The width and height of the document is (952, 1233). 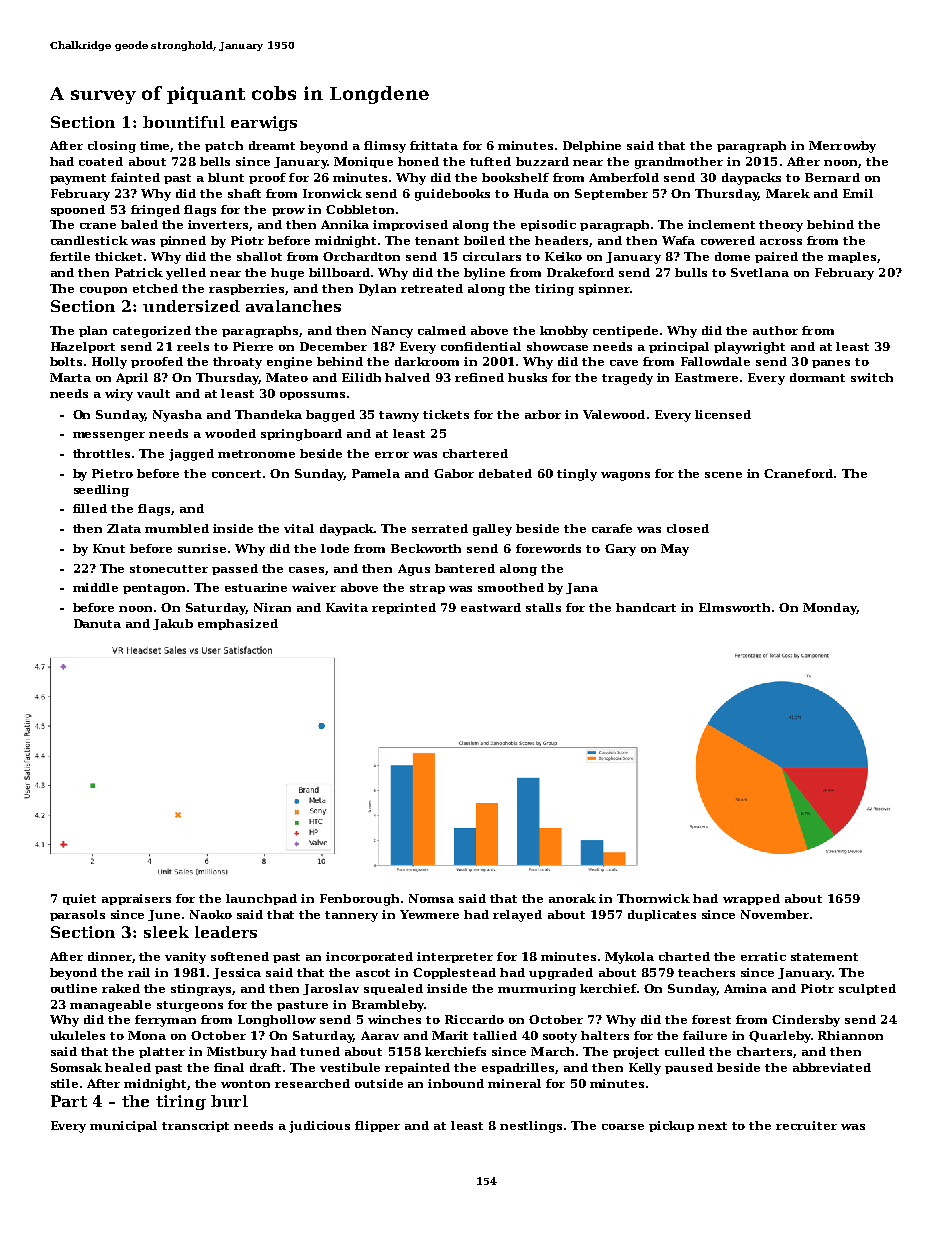 What do you see at coordinates (620, 550) in the document?
I see `Gary` at bounding box center [620, 550].
